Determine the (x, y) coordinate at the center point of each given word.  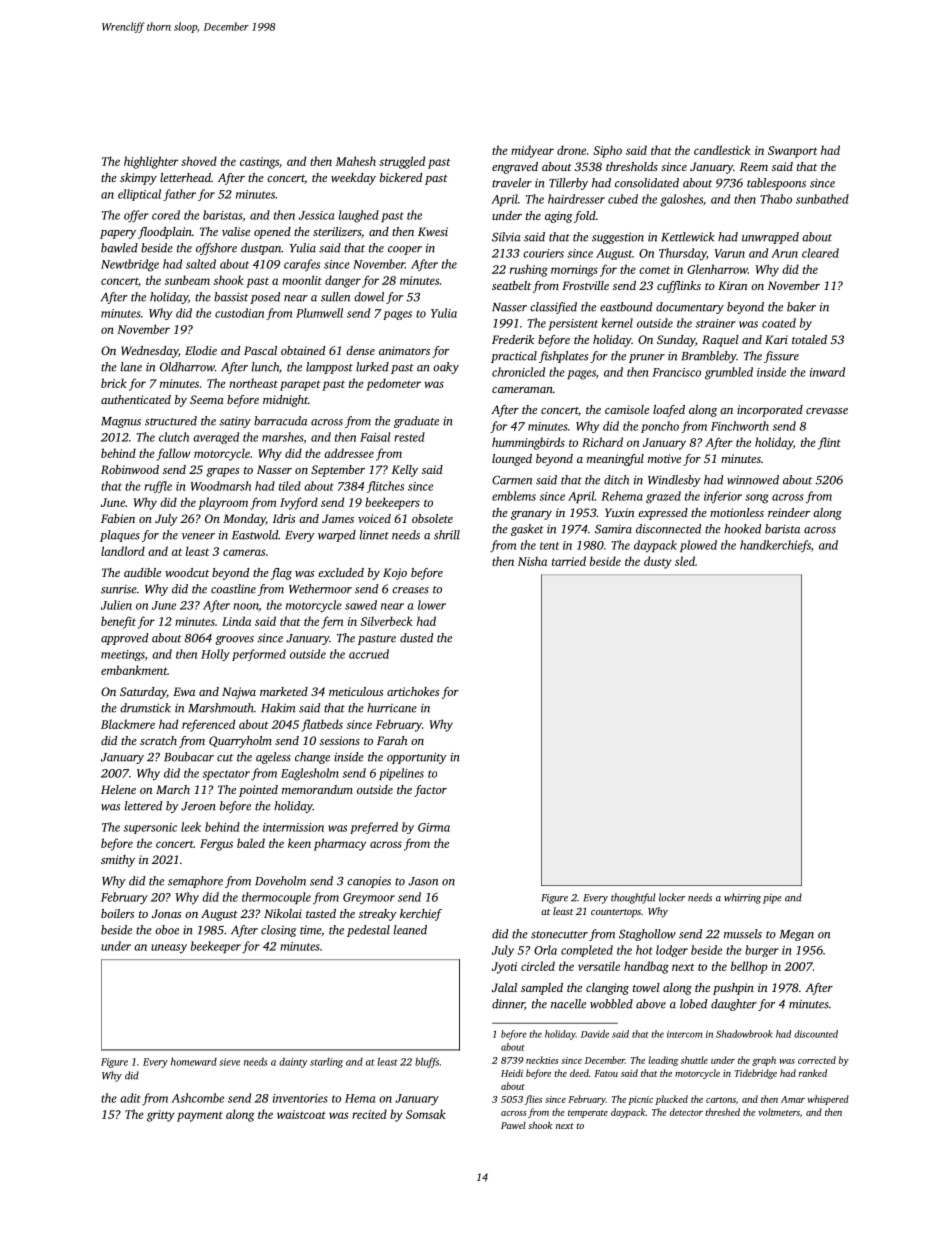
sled (685, 561)
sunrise (119, 589)
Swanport (793, 152)
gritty (161, 1116)
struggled (402, 162)
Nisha (532, 561)
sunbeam (187, 280)
